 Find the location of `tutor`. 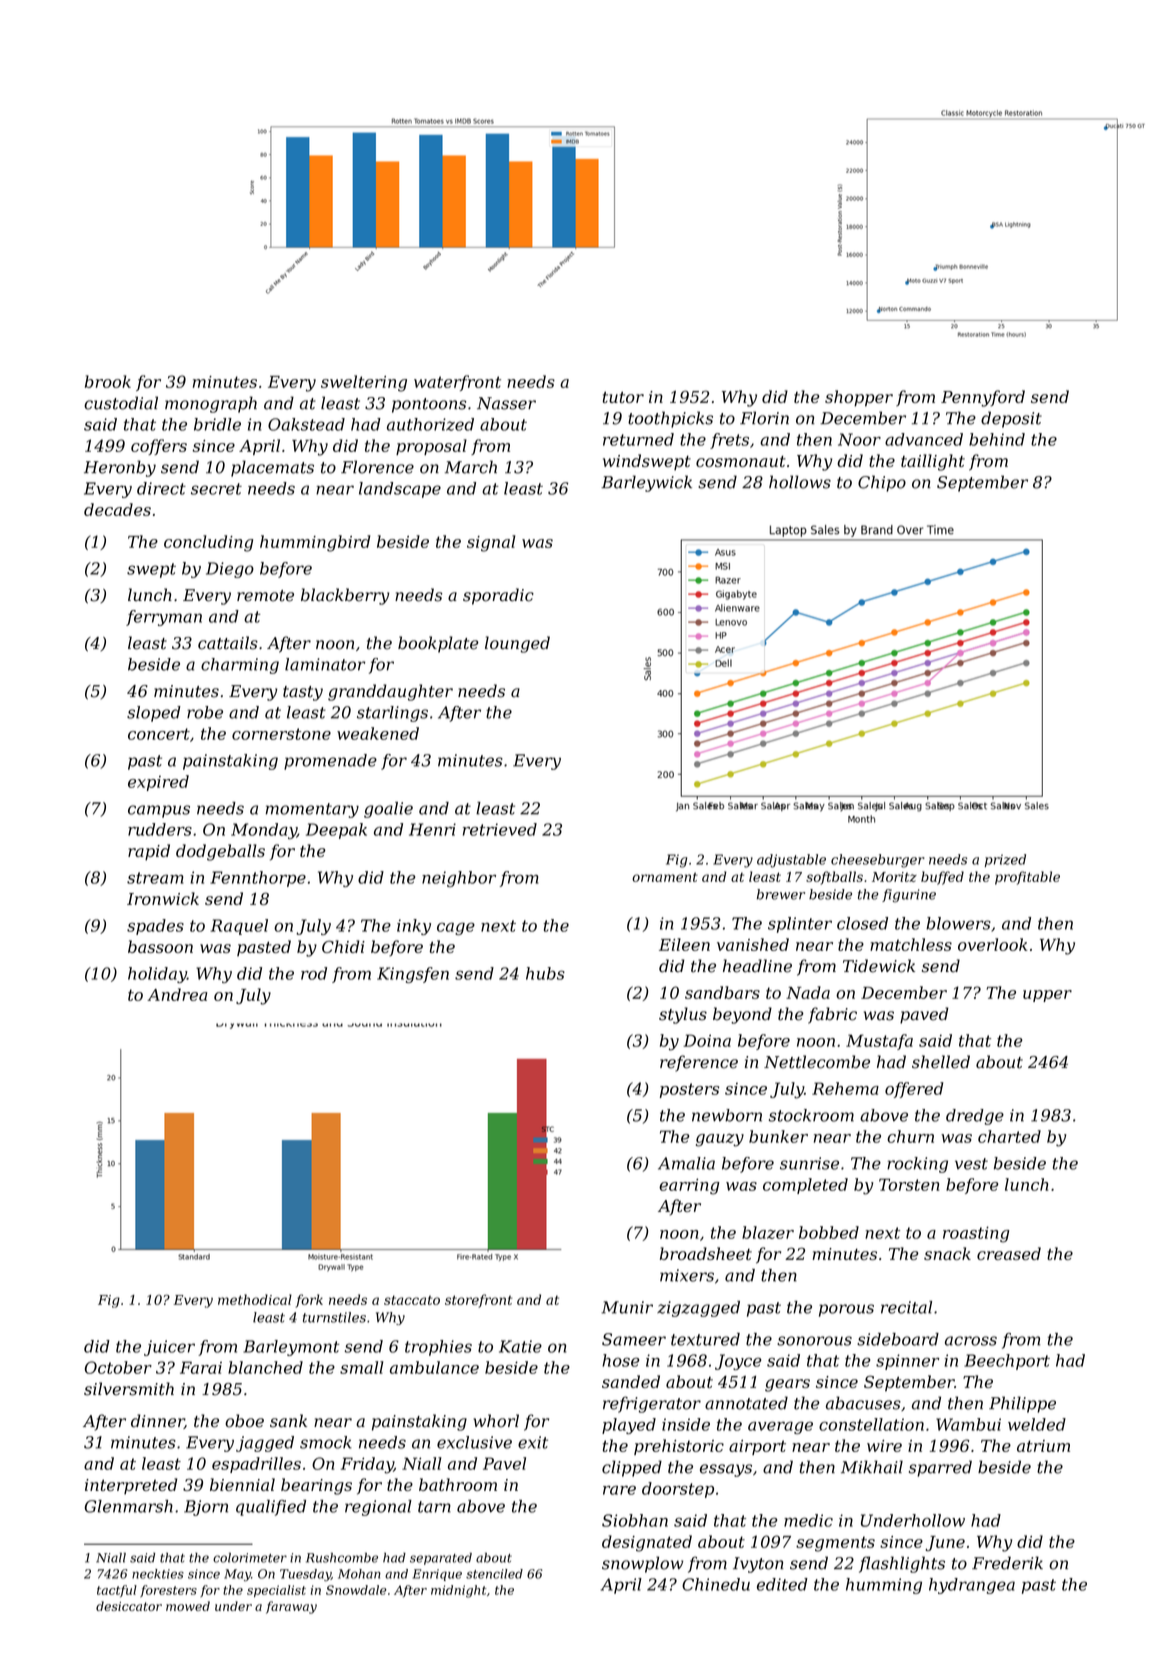

tutor is located at coordinates (623, 397).
